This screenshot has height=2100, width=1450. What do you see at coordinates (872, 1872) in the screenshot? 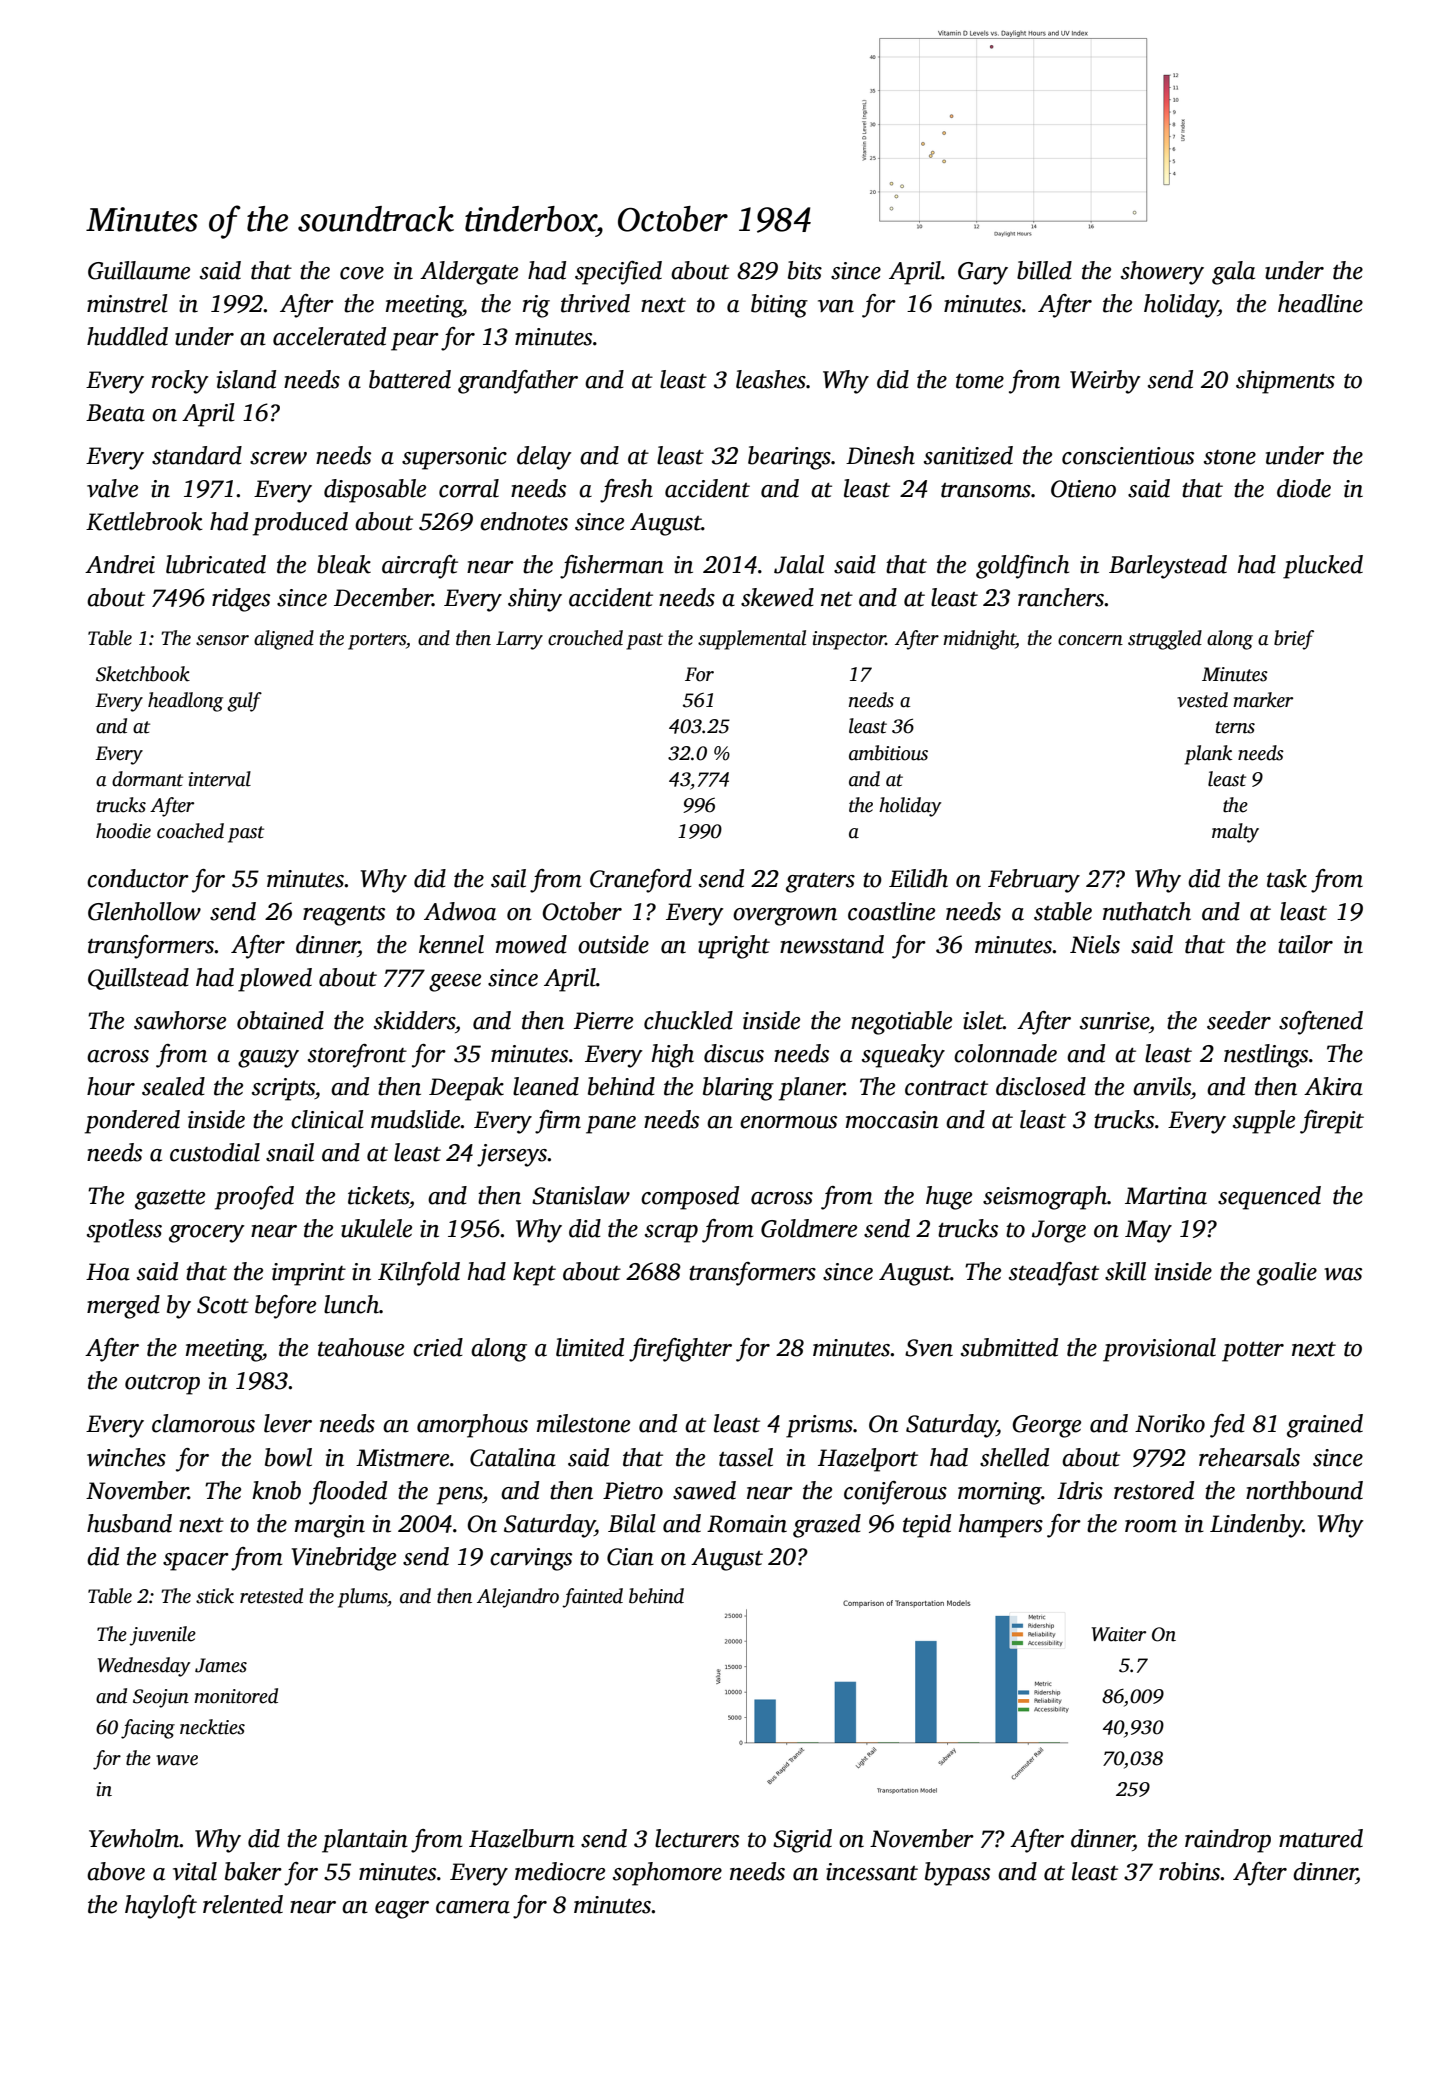
I see `incessant` at bounding box center [872, 1872].
